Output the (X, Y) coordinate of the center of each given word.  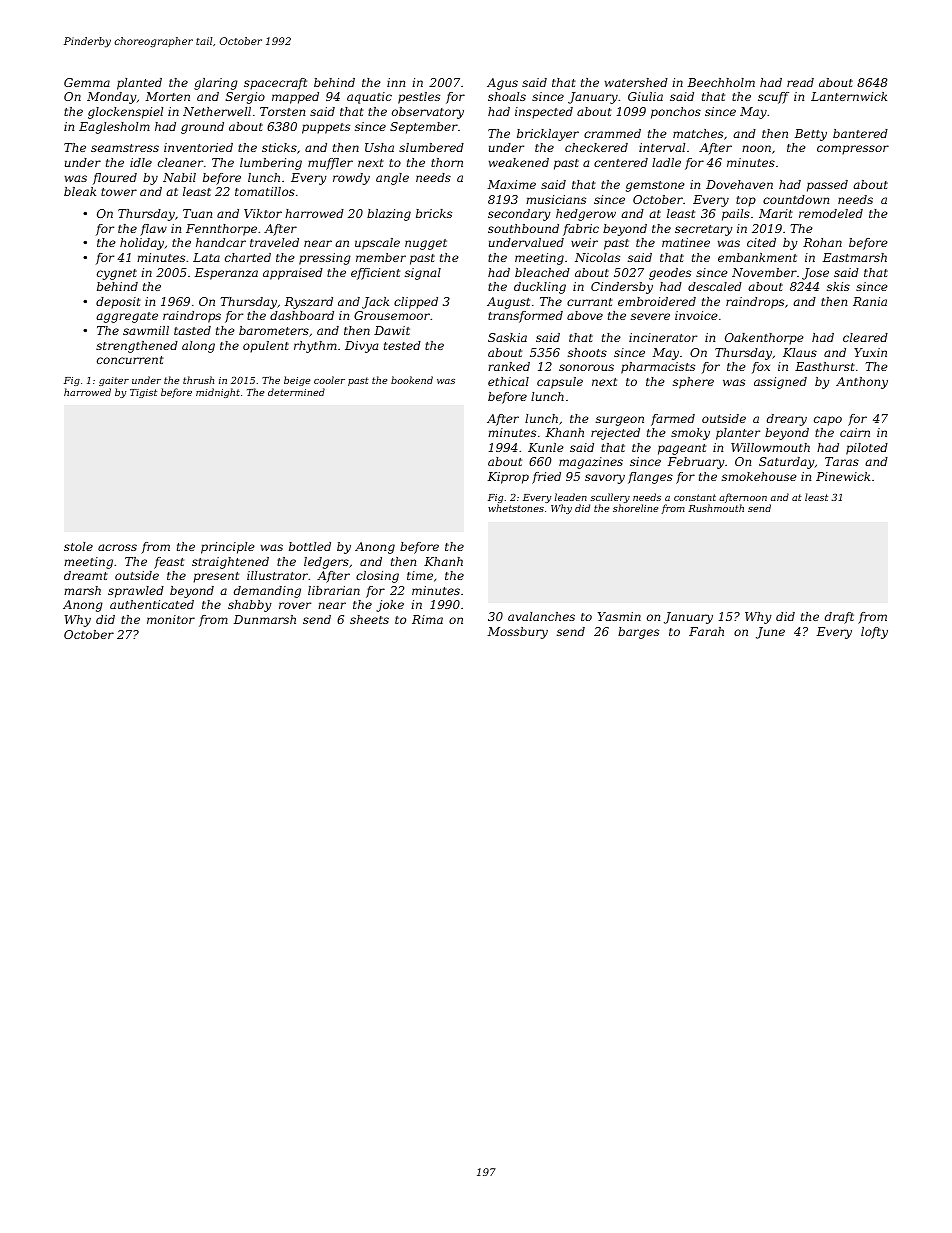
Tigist (143, 393)
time (420, 575)
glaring (216, 84)
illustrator (278, 575)
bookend (412, 380)
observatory (428, 113)
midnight (218, 393)
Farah (706, 631)
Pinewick (843, 476)
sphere (693, 383)
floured (115, 179)
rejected (615, 434)
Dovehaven (739, 184)
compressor (853, 150)
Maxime (512, 184)
